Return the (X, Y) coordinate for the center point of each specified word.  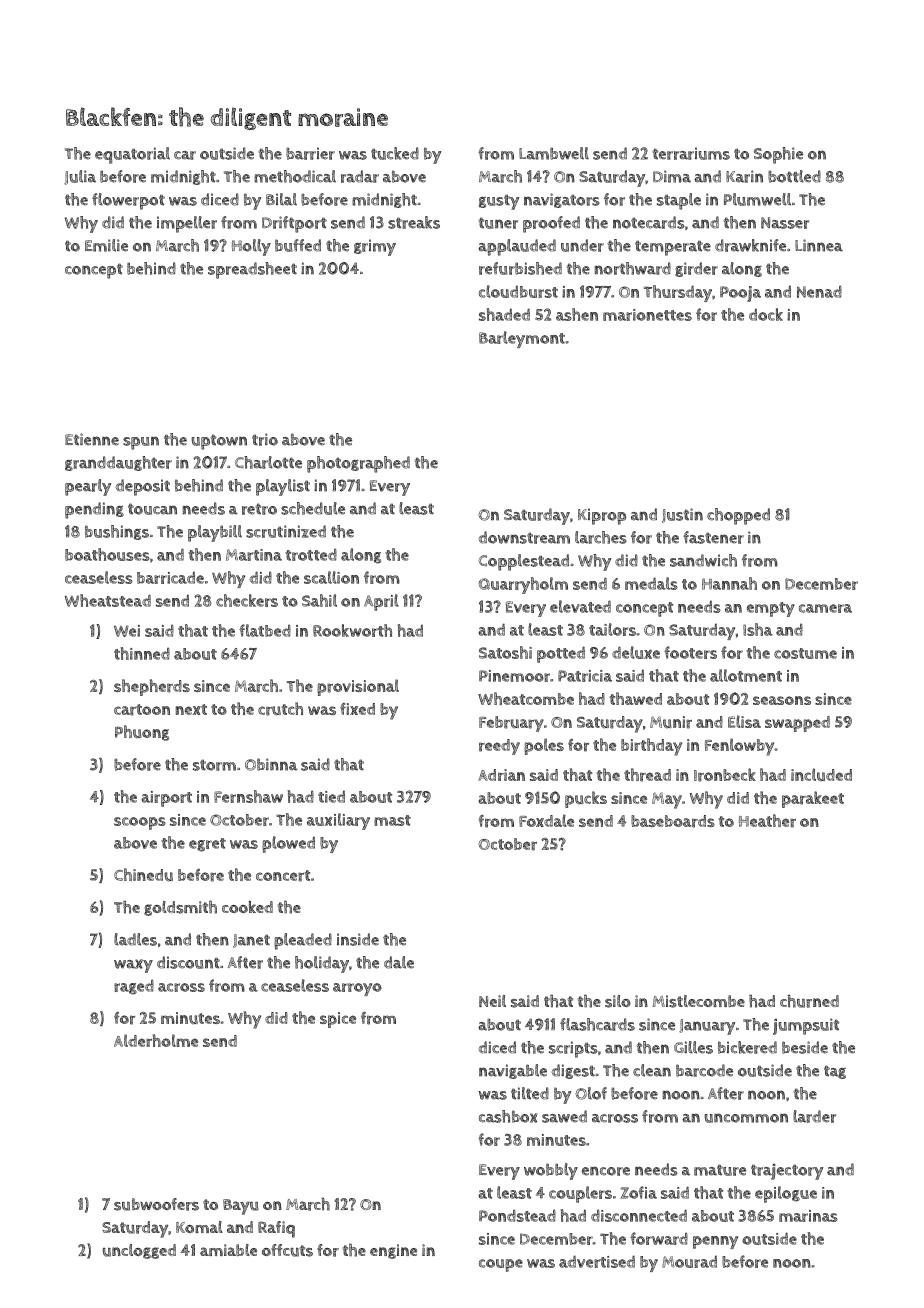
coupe (501, 1265)
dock (766, 314)
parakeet (813, 799)
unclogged (139, 1251)
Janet (251, 941)
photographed (358, 464)
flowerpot (128, 201)
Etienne (92, 439)
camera (825, 608)
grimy (375, 247)
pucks (586, 799)
